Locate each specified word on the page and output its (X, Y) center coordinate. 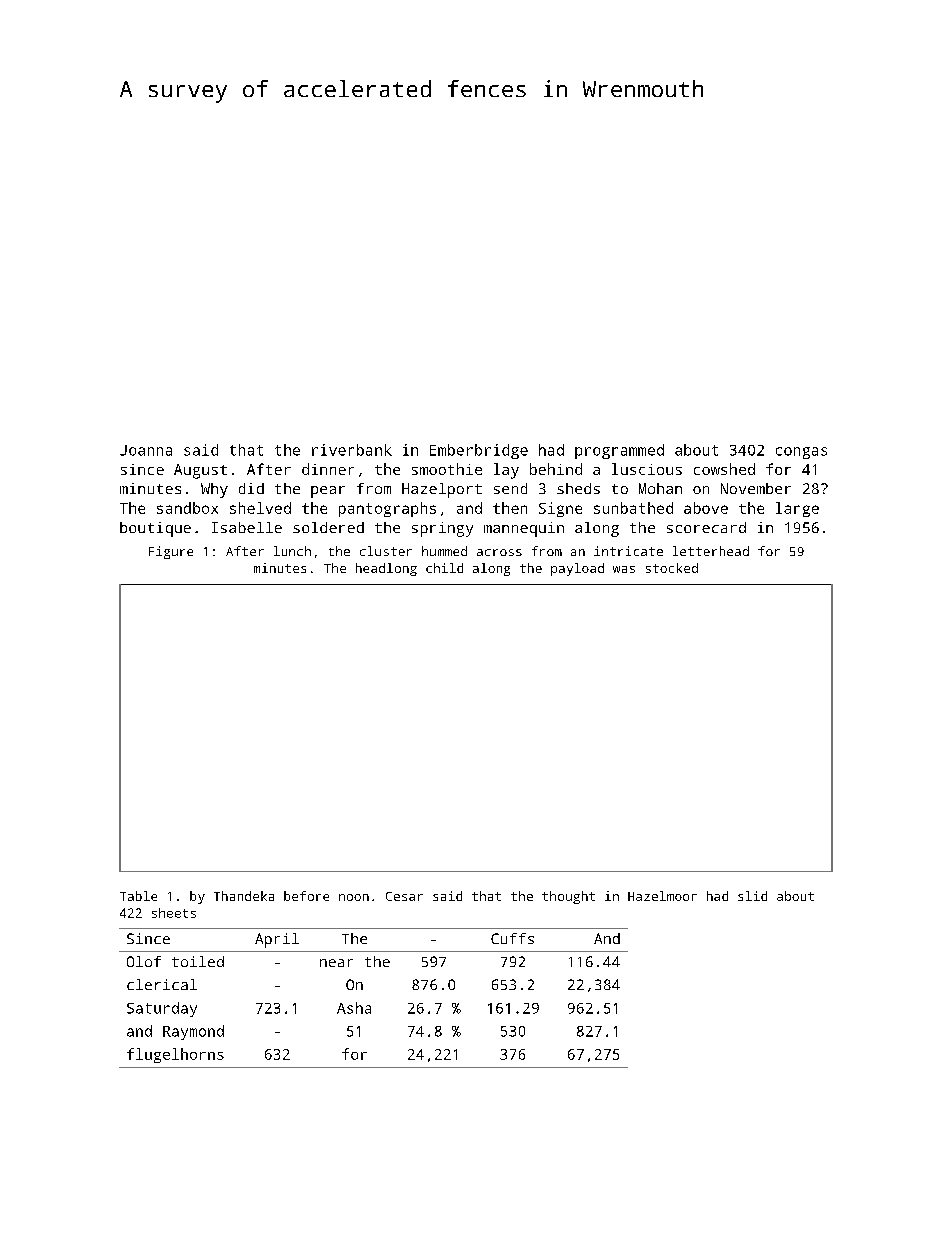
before (306, 896)
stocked (672, 568)
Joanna (146, 450)
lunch (292, 551)
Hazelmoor (662, 896)
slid (752, 896)
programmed (619, 451)
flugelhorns (175, 1055)
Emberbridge (479, 451)
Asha (354, 1008)
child (444, 568)
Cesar (404, 896)
